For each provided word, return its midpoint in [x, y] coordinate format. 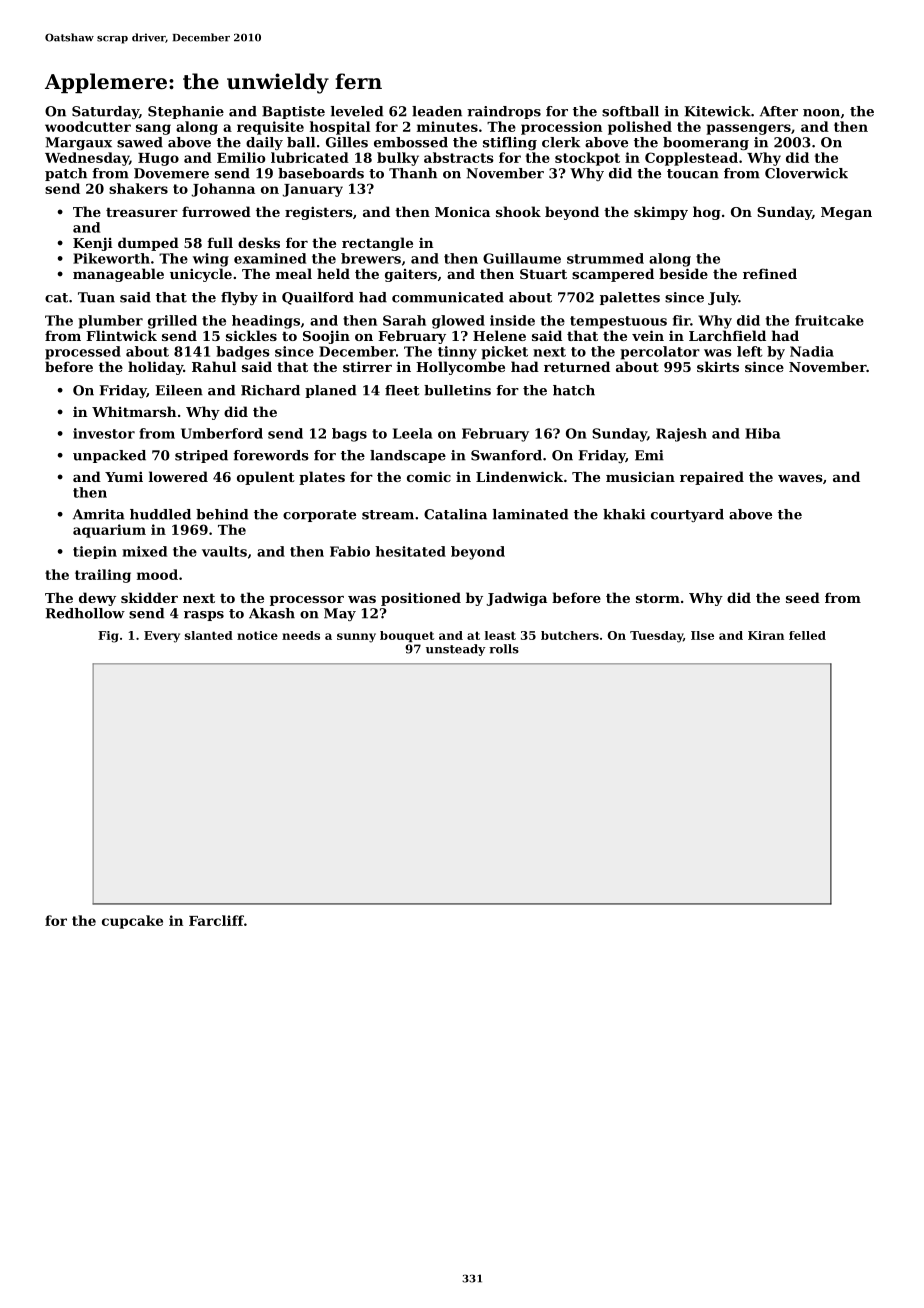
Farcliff [216, 920]
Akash [272, 613]
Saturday [105, 112]
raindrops [504, 112]
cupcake [132, 922]
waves [800, 478]
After [779, 111]
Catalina [455, 514]
